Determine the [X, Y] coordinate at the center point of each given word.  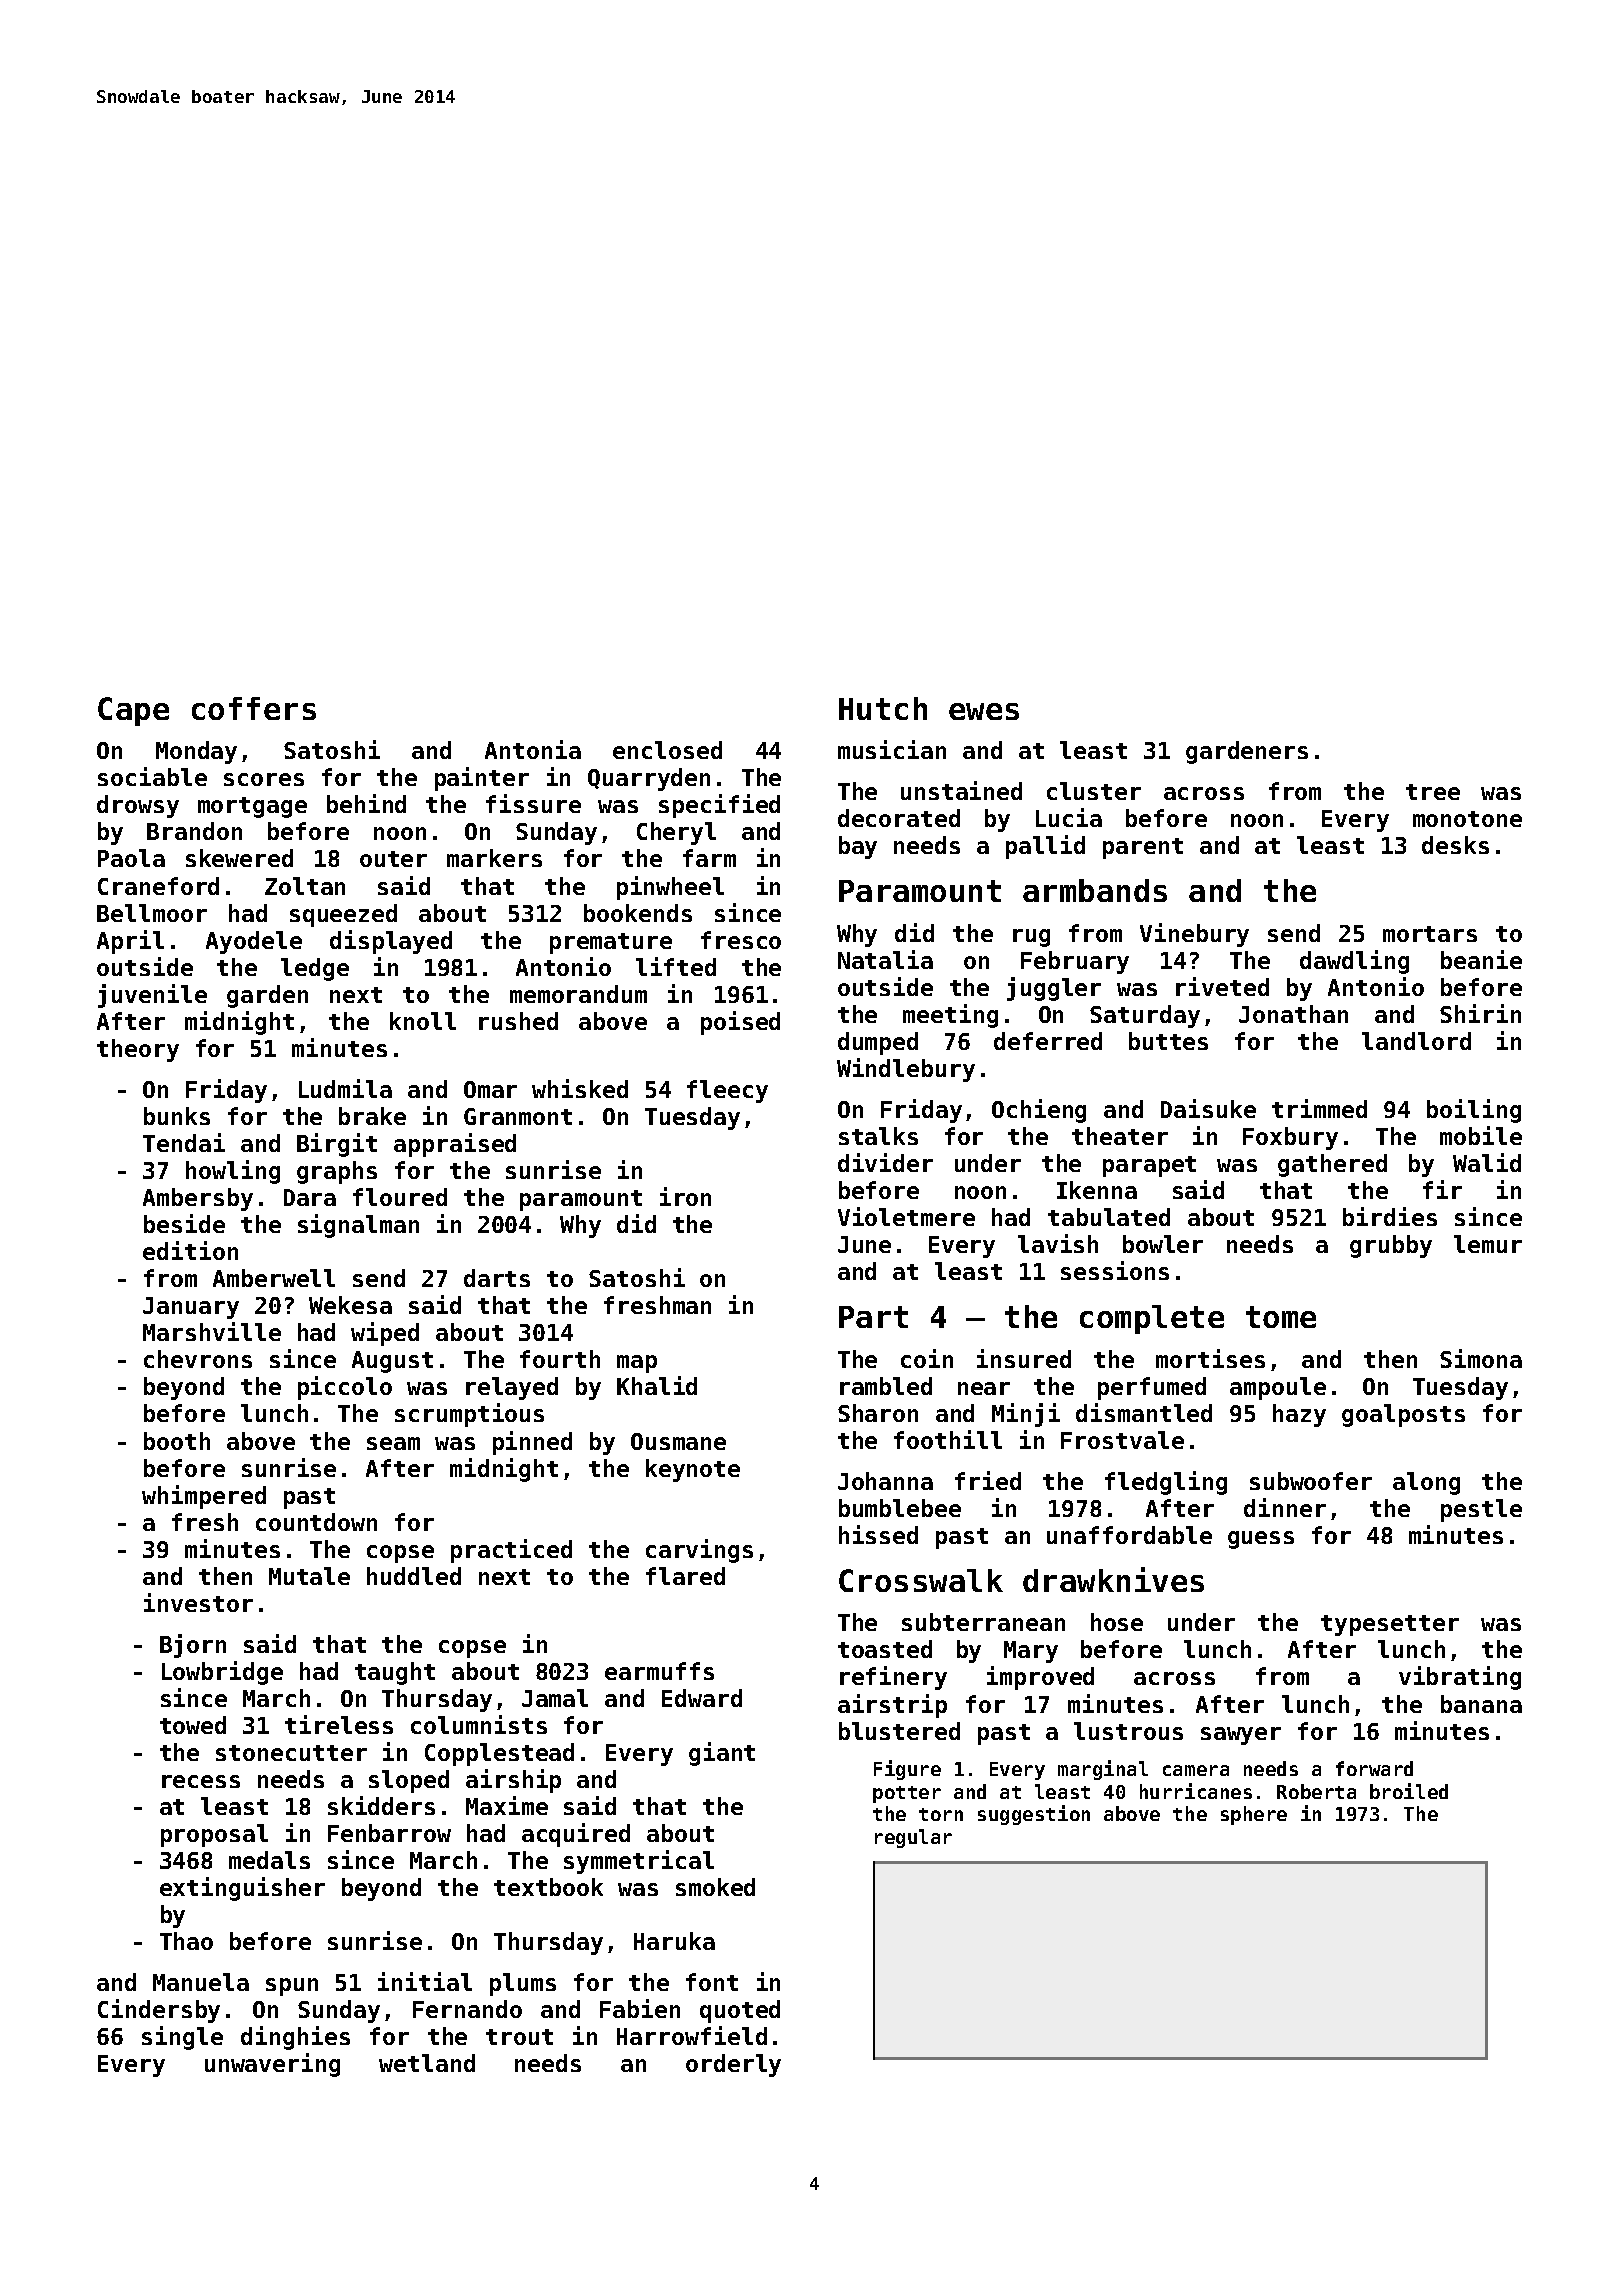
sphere [1254, 1815]
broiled [1409, 1791]
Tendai [184, 1142]
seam [393, 1443]
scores [264, 779]
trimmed [1319, 1108]
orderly [733, 2065]
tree [1433, 792]
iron [685, 1196]
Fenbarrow [389, 1833]
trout [519, 2037]
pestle [1481, 1510]
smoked [715, 1887]
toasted [885, 1649]
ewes [984, 711]
